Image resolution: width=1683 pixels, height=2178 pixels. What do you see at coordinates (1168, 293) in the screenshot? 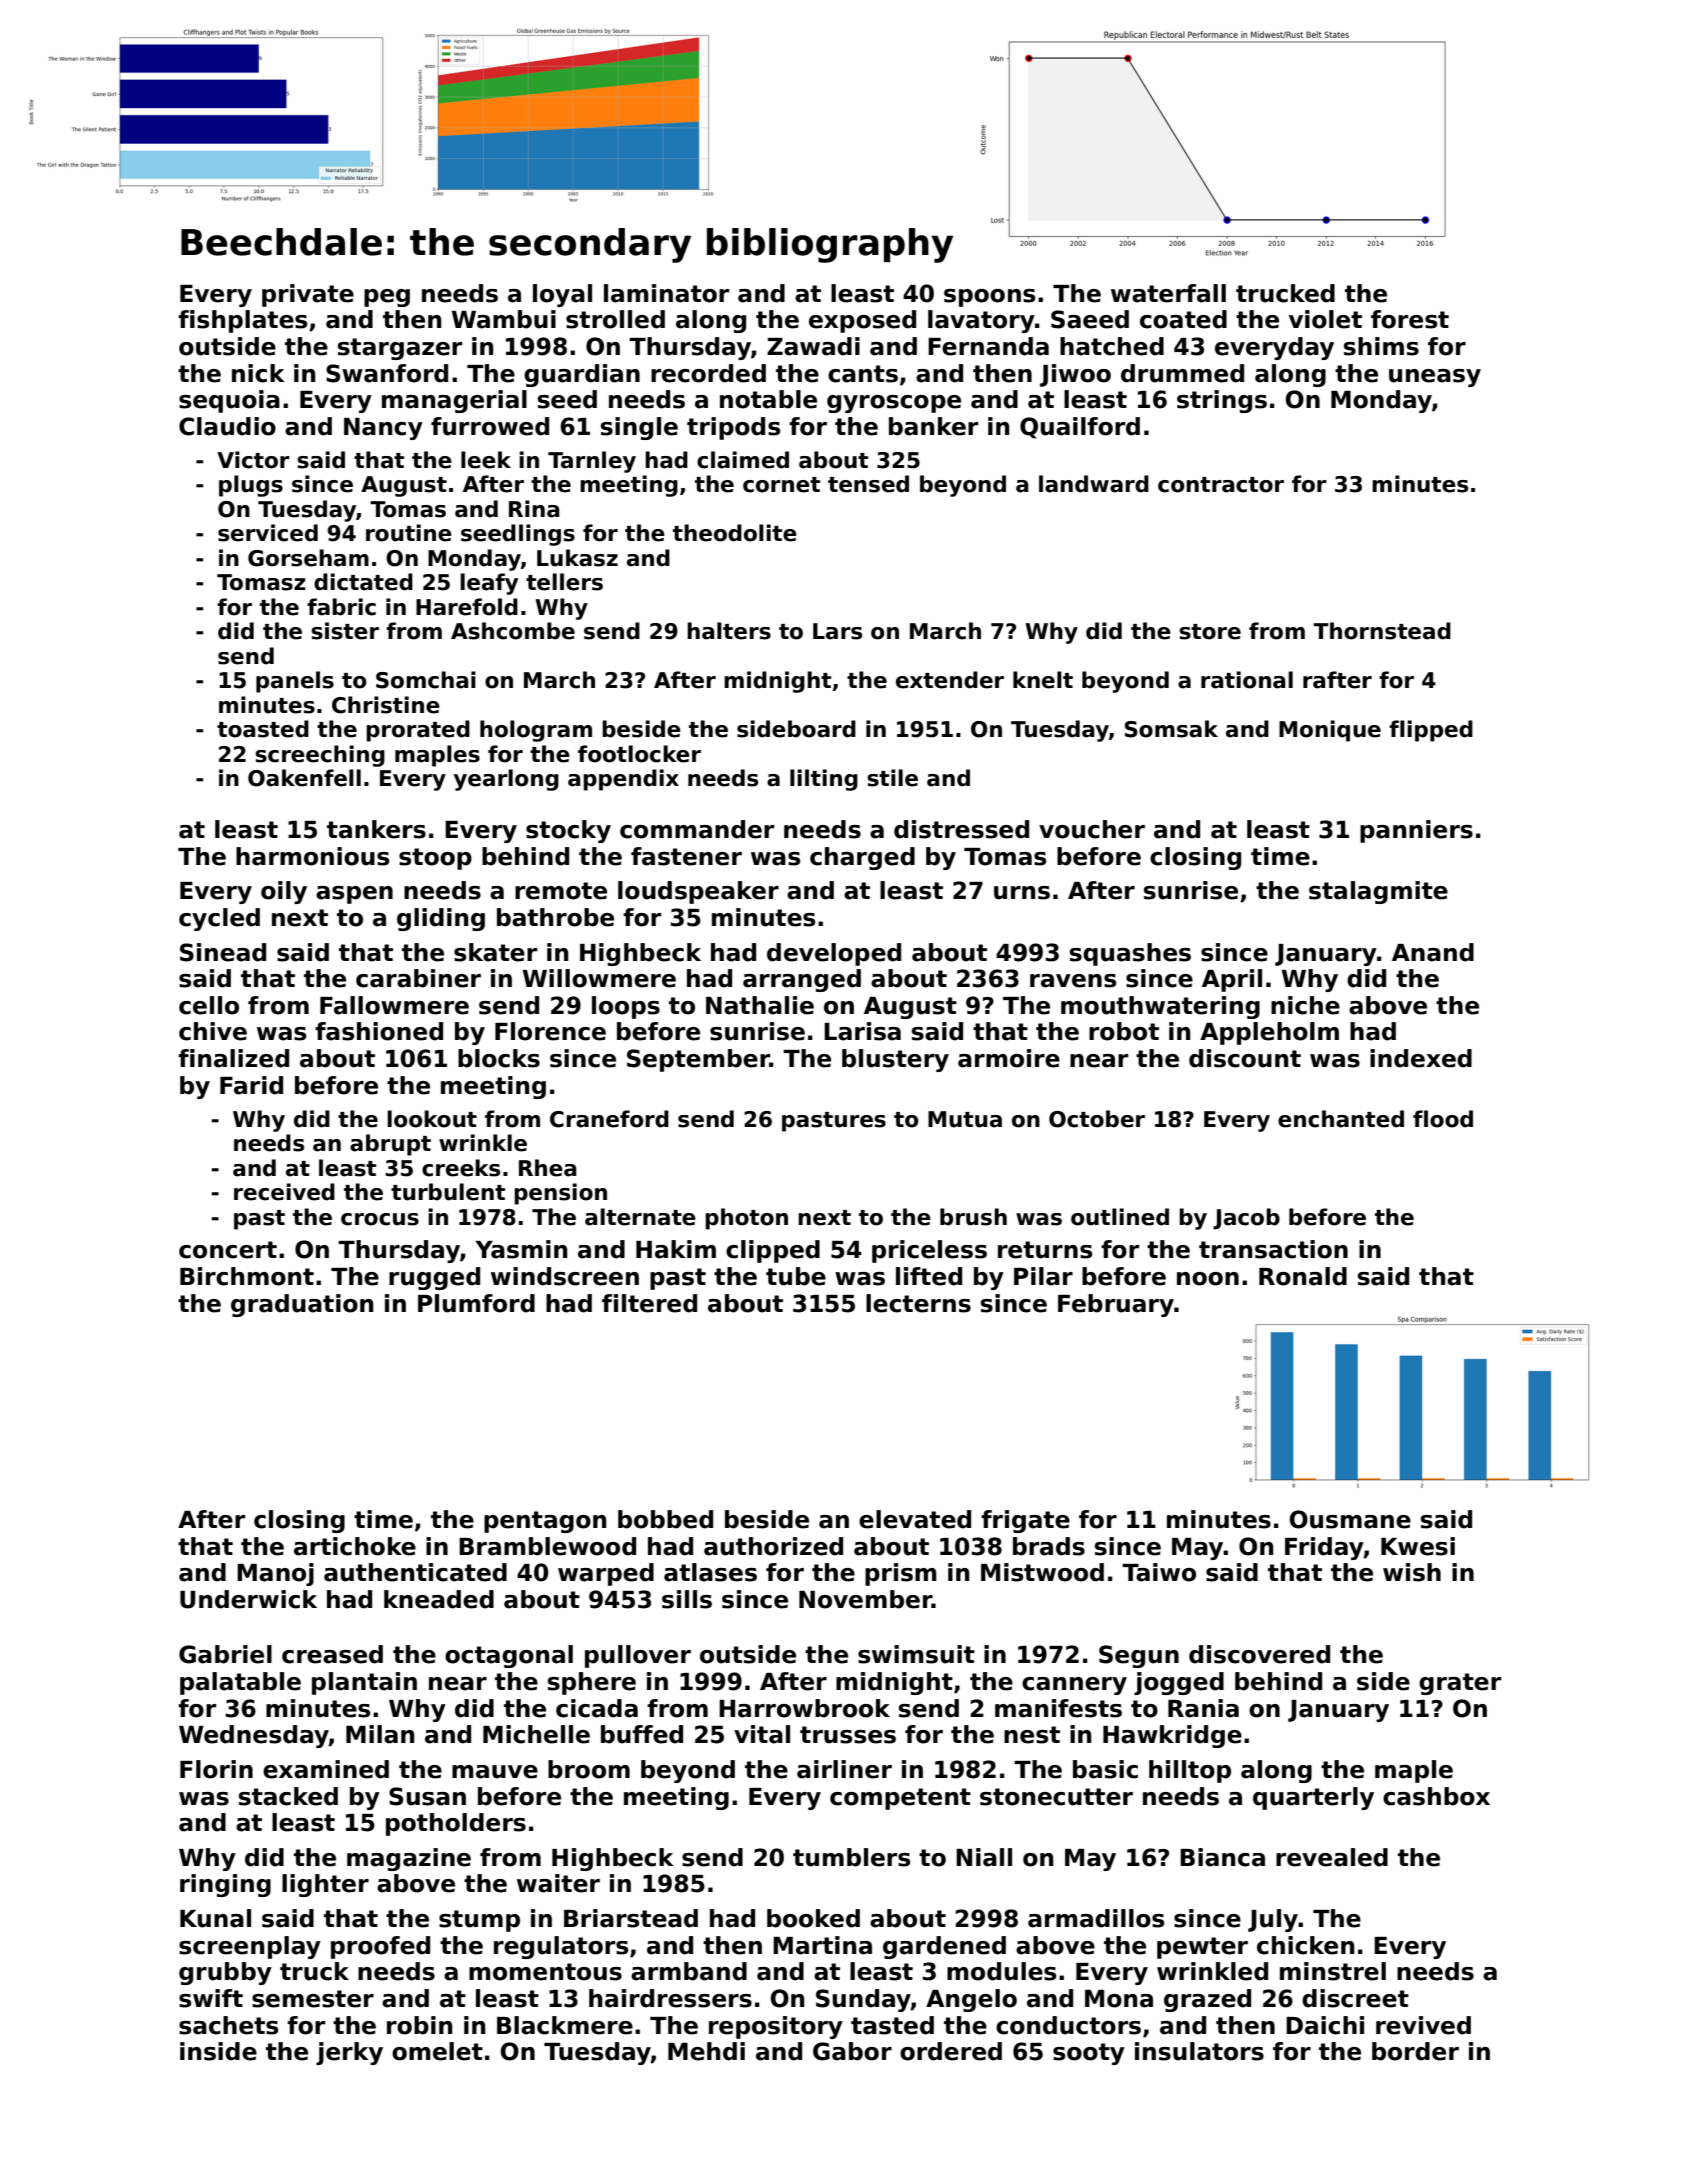
I see `waterfall` at bounding box center [1168, 293].
